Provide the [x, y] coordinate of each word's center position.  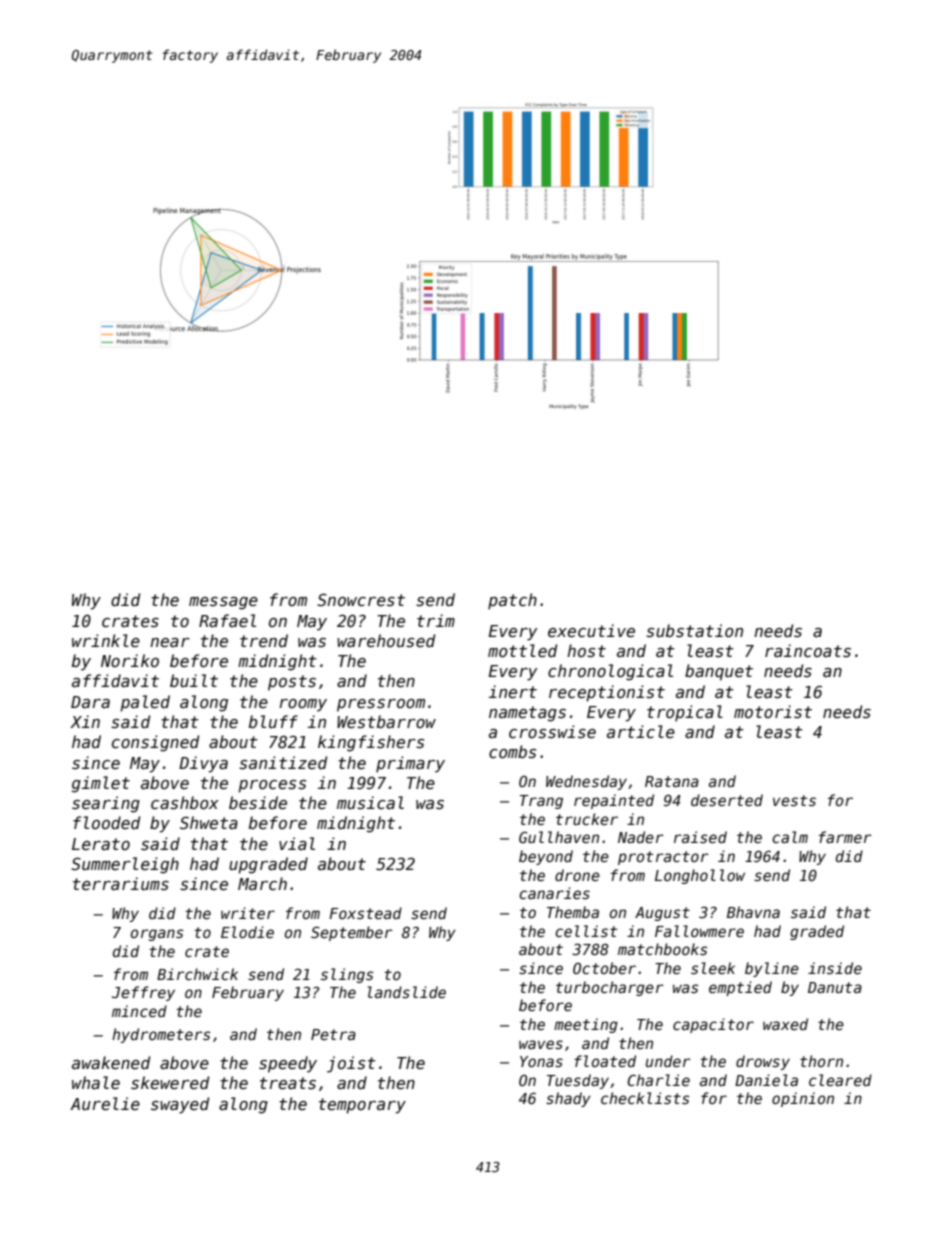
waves [541, 1044]
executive [591, 630]
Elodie [247, 932]
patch [512, 601]
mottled [522, 650]
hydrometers [161, 1035]
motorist [773, 711]
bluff [273, 721]
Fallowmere [699, 931]
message [223, 603]
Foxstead [365, 913]
